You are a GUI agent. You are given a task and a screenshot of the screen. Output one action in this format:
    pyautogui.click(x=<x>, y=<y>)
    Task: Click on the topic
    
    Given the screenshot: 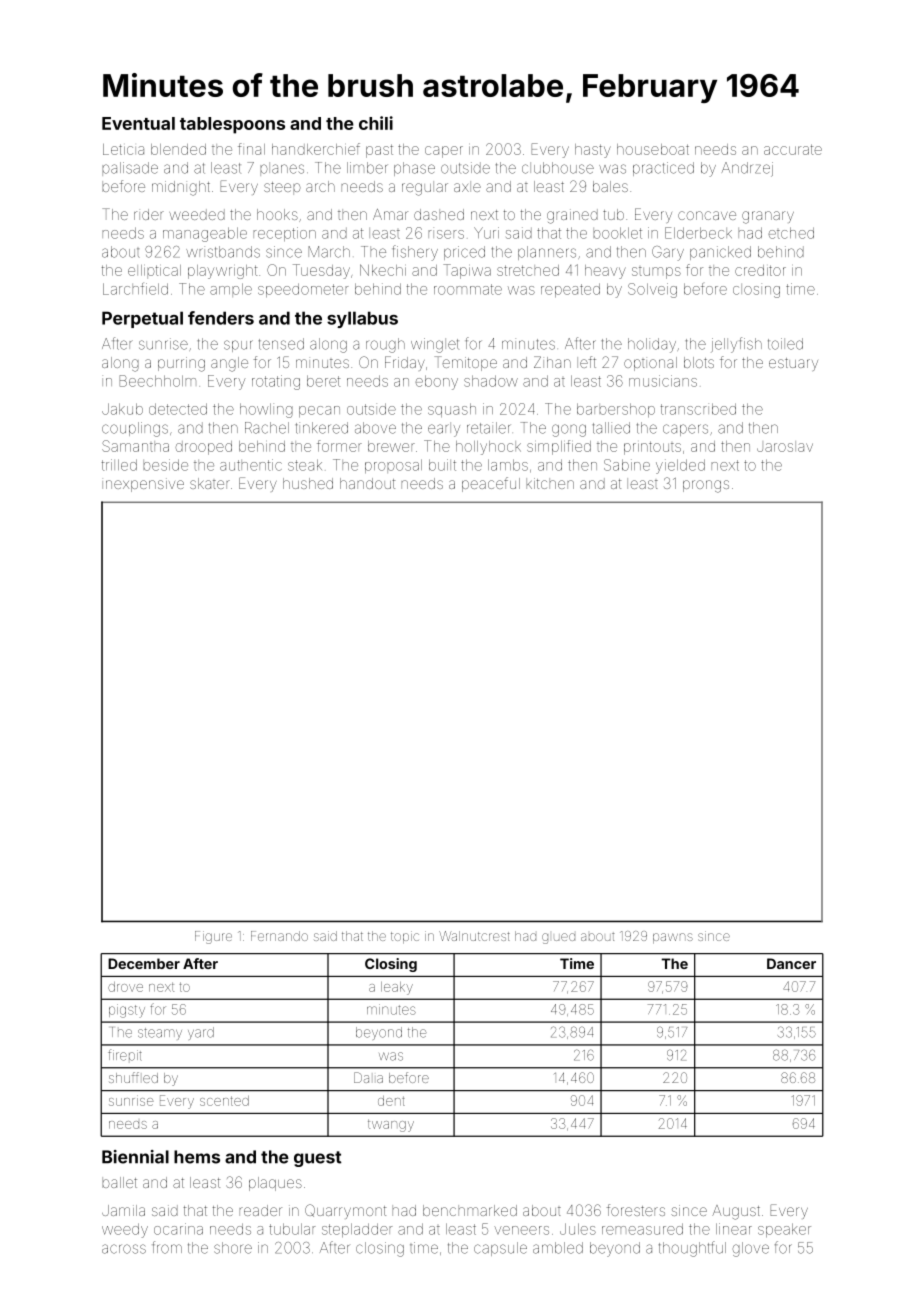 What is the action you would take?
    pyautogui.click(x=405, y=937)
